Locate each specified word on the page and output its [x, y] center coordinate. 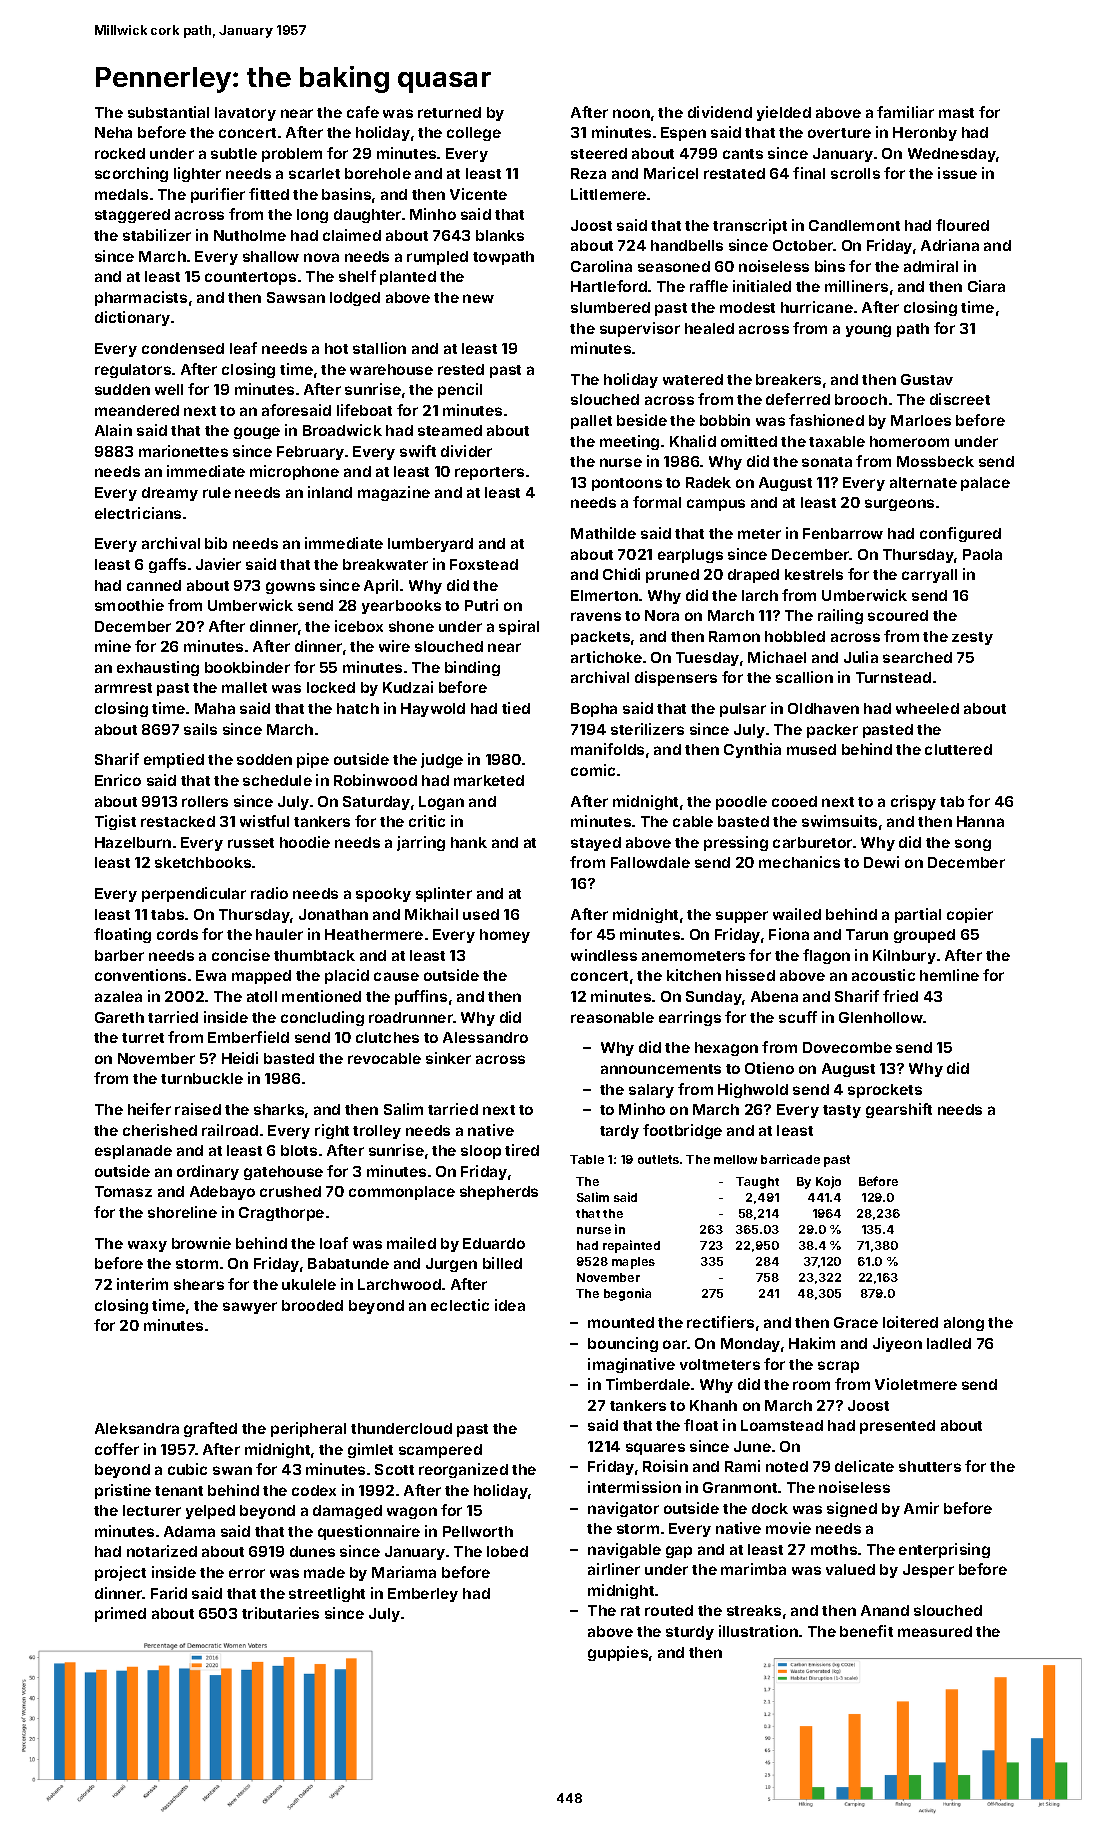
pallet [591, 422]
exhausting [158, 668]
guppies [618, 1653]
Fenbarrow [843, 533]
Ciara [986, 286]
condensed [183, 348]
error [247, 1573]
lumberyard [430, 545]
